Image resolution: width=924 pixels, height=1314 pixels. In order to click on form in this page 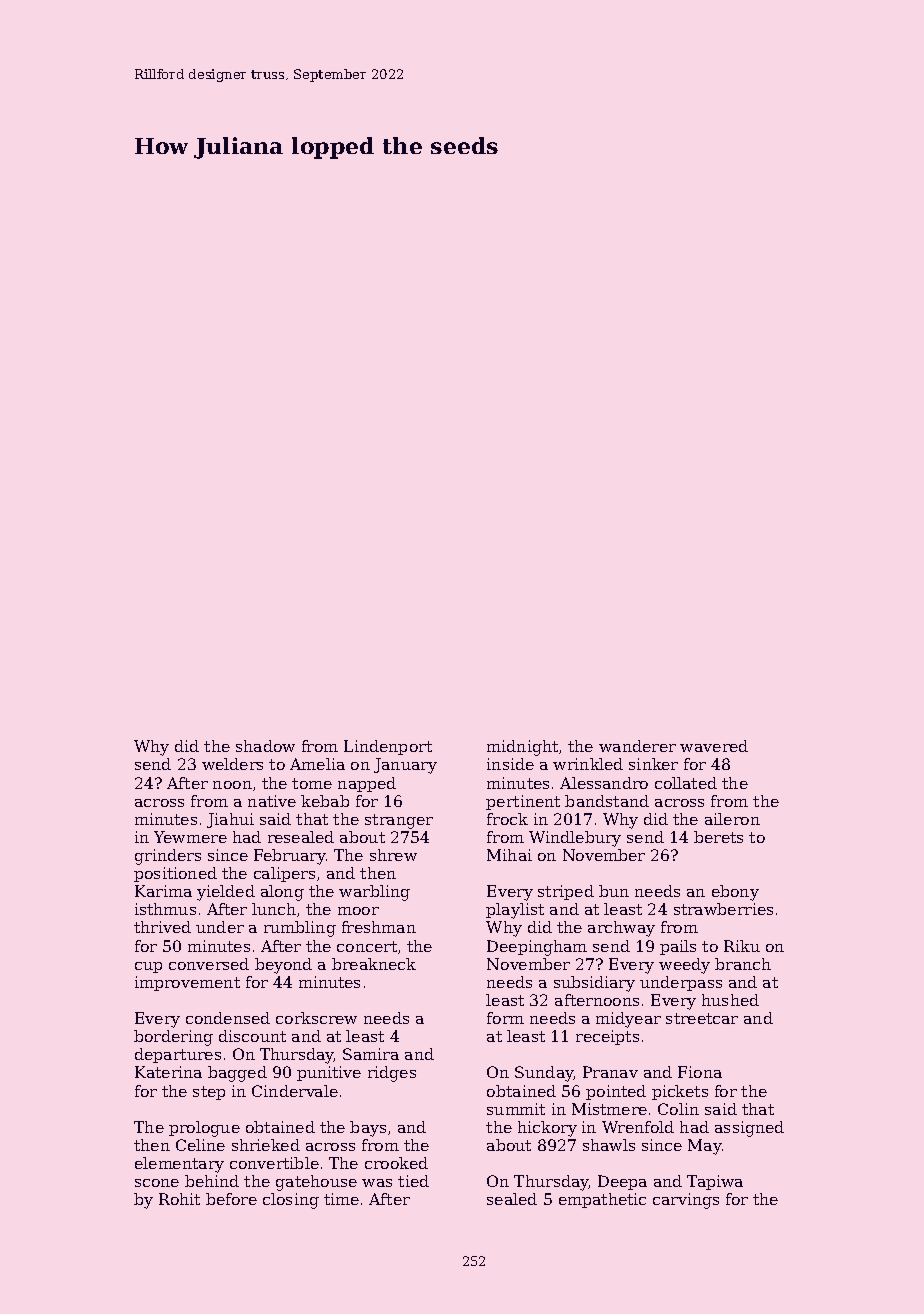, I will do `click(505, 1018)`.
